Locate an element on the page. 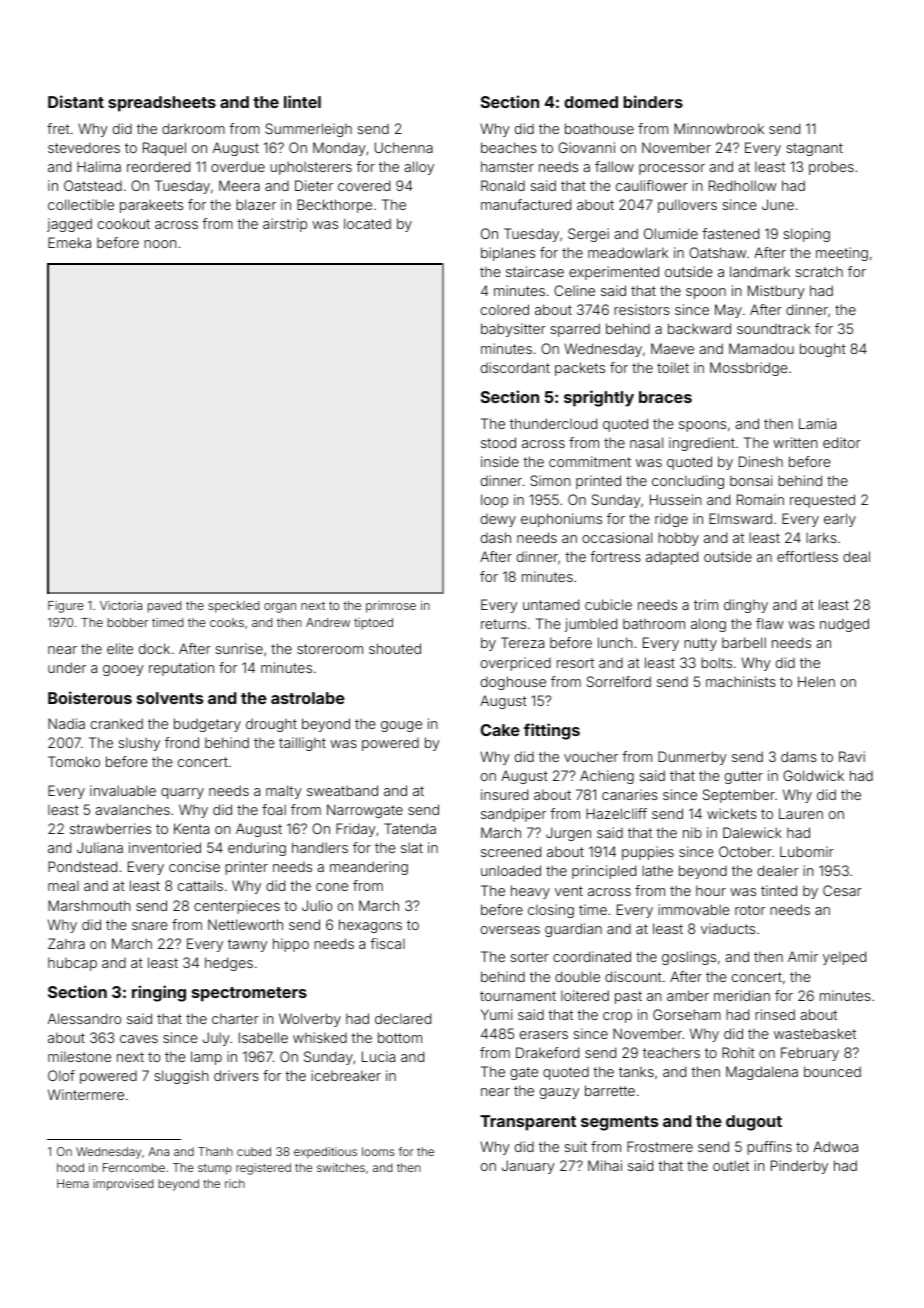  euphoniums is located at coordinates (561, 520).
